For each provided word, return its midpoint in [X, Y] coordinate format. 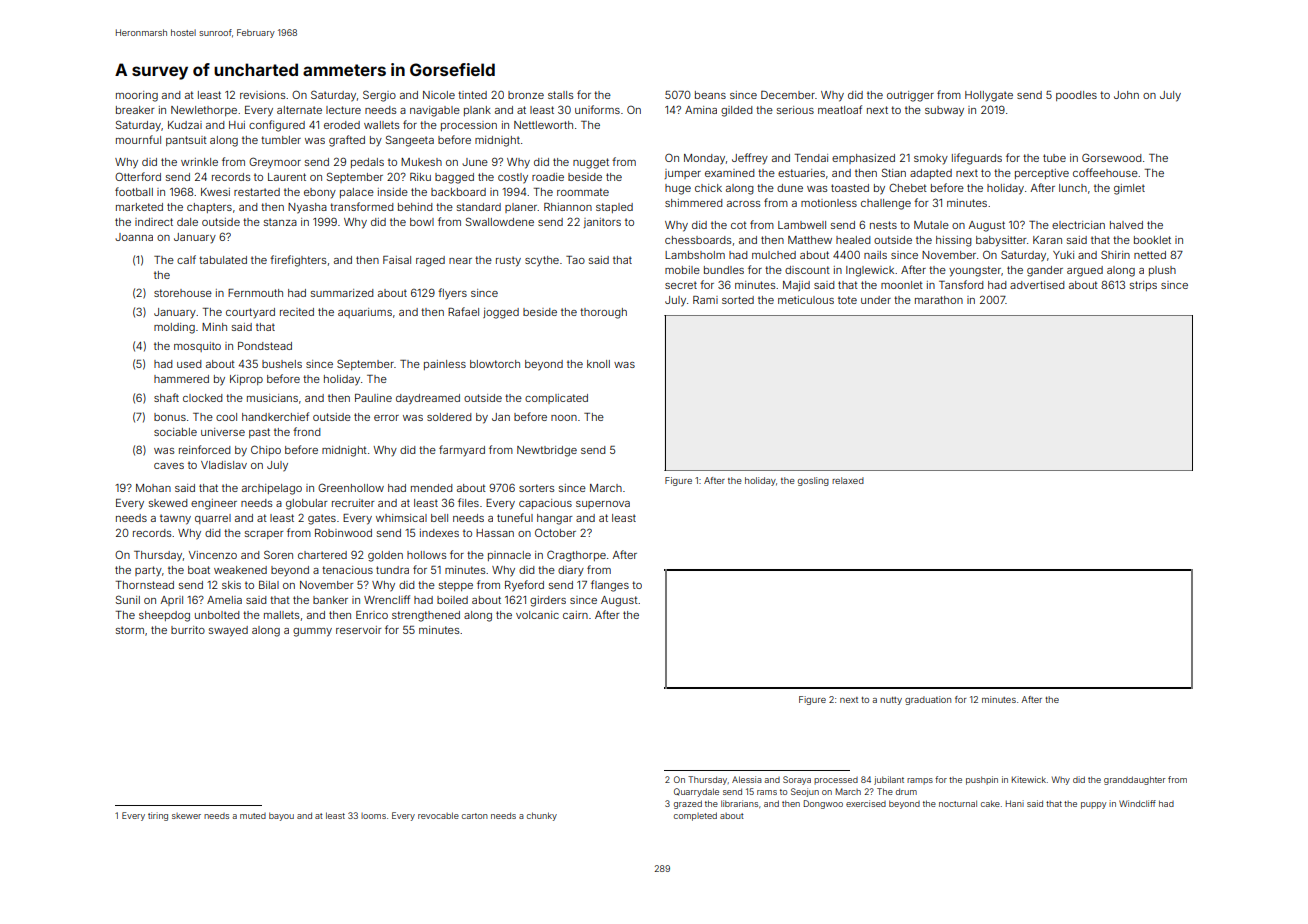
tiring [158, 816]
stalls [560, 95]
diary [571, 571]
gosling [813, 481]
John [1126, 95]
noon [564, 418]
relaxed [848, 480]
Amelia [224, 600]
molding [174, 328]
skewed [168, 503]
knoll [598, 364]
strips [1143, 286]
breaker [135, 110]
